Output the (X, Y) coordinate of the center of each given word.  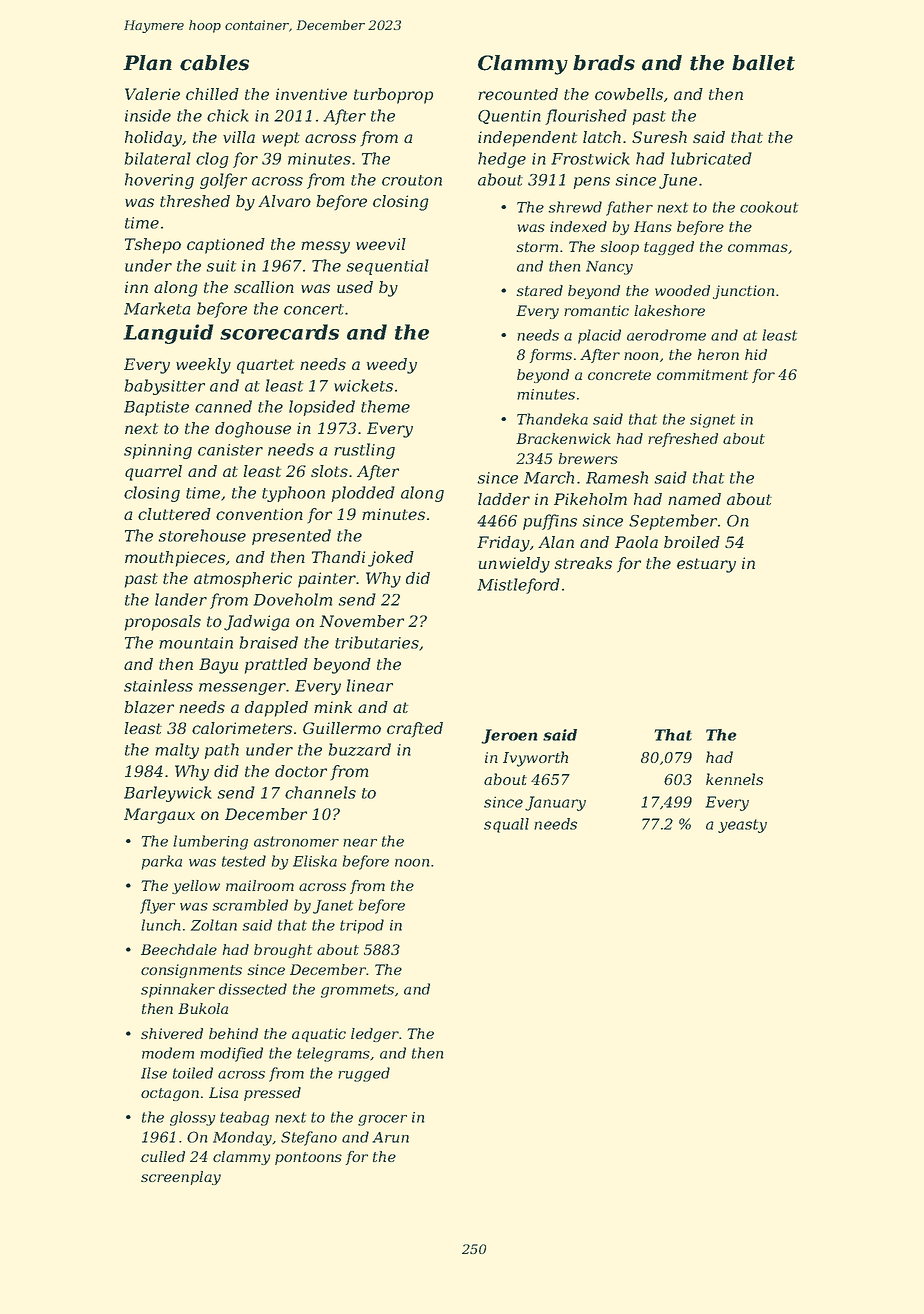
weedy (392, 366)
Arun (390, 1137)
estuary (706, 565)
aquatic (319, 1035)
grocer (382, 1120)
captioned (226, 246)
